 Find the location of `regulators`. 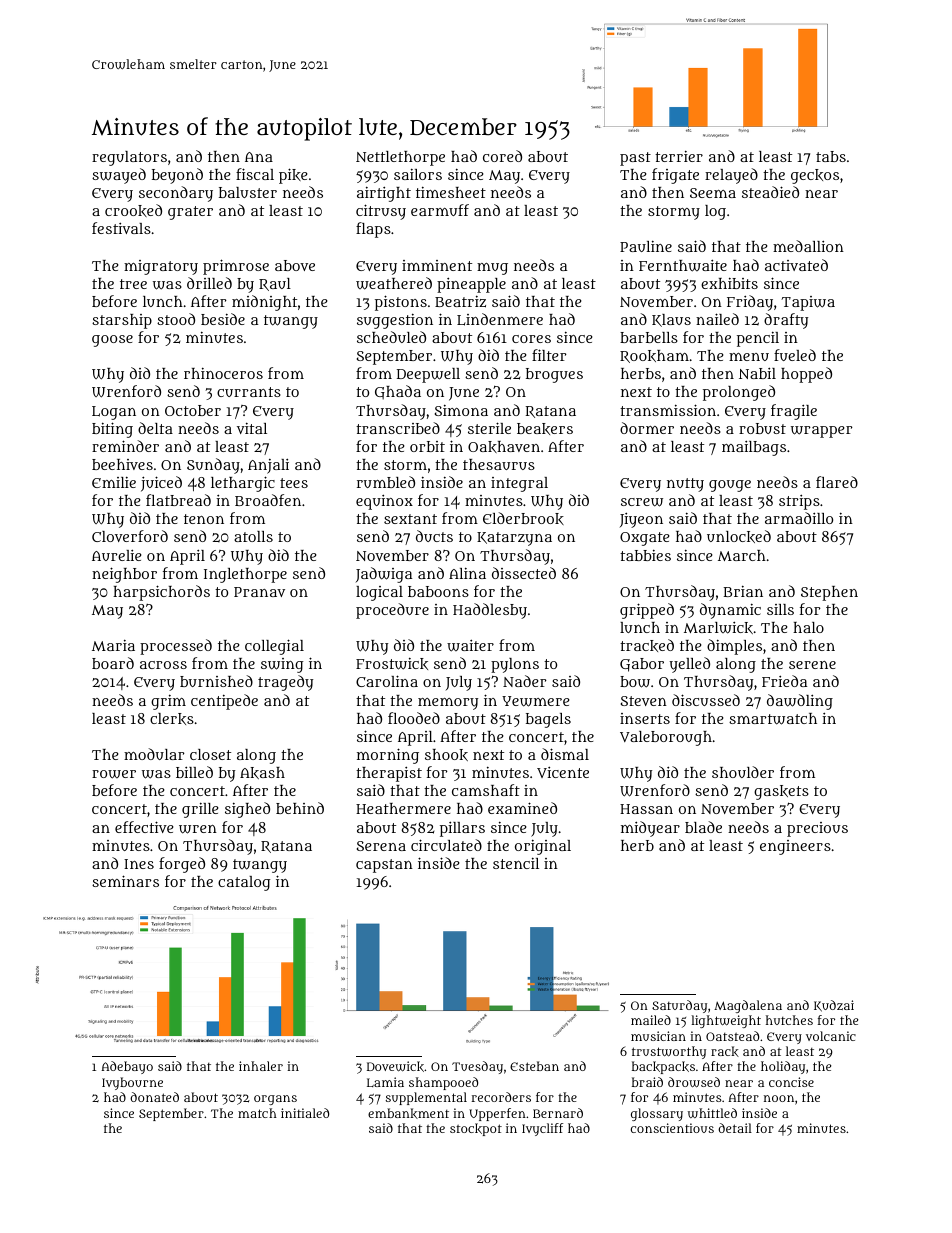

regulators is located at coordinates (129, 158).
